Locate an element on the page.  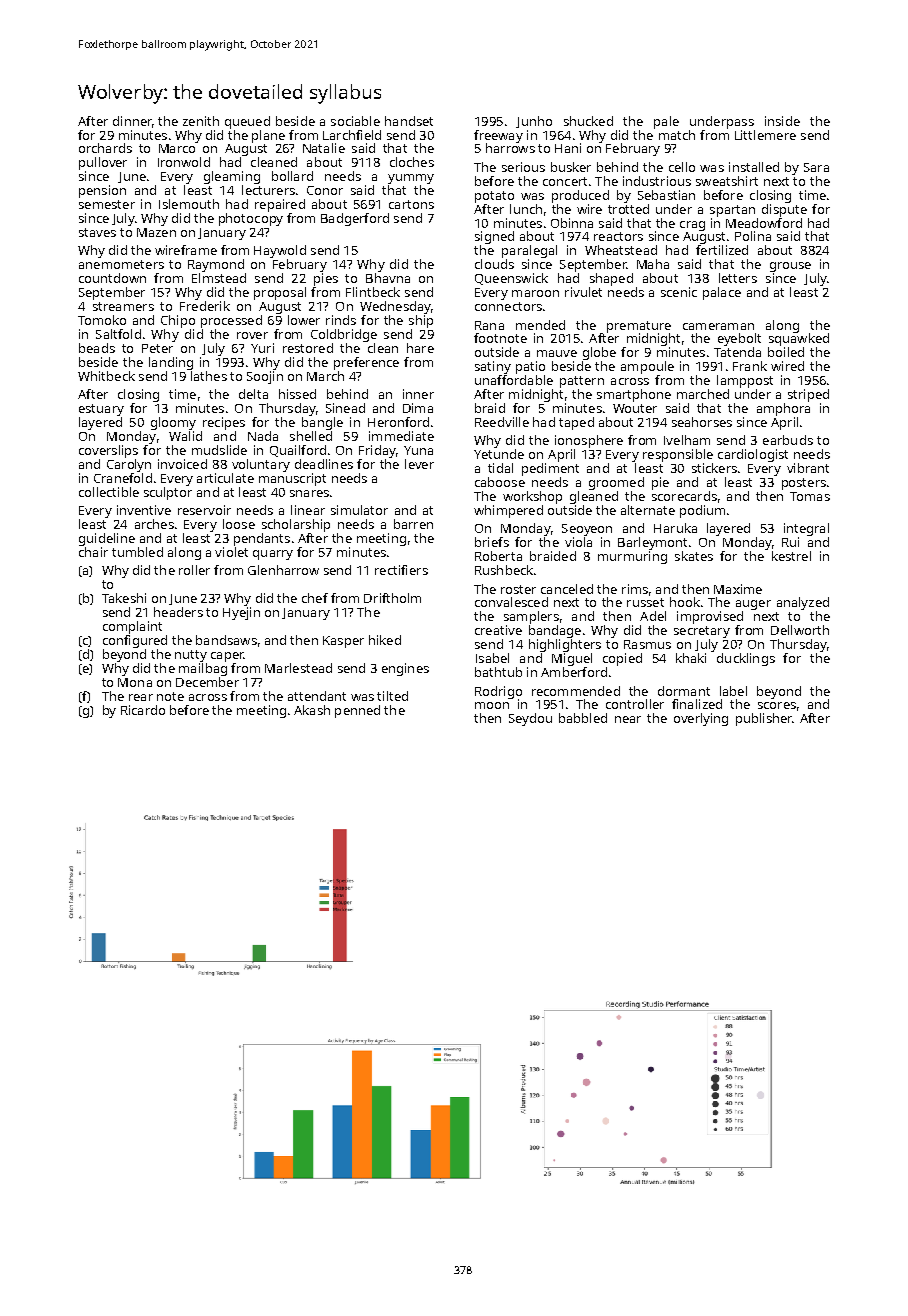
Haruka is located at coordinates (675, 528).
